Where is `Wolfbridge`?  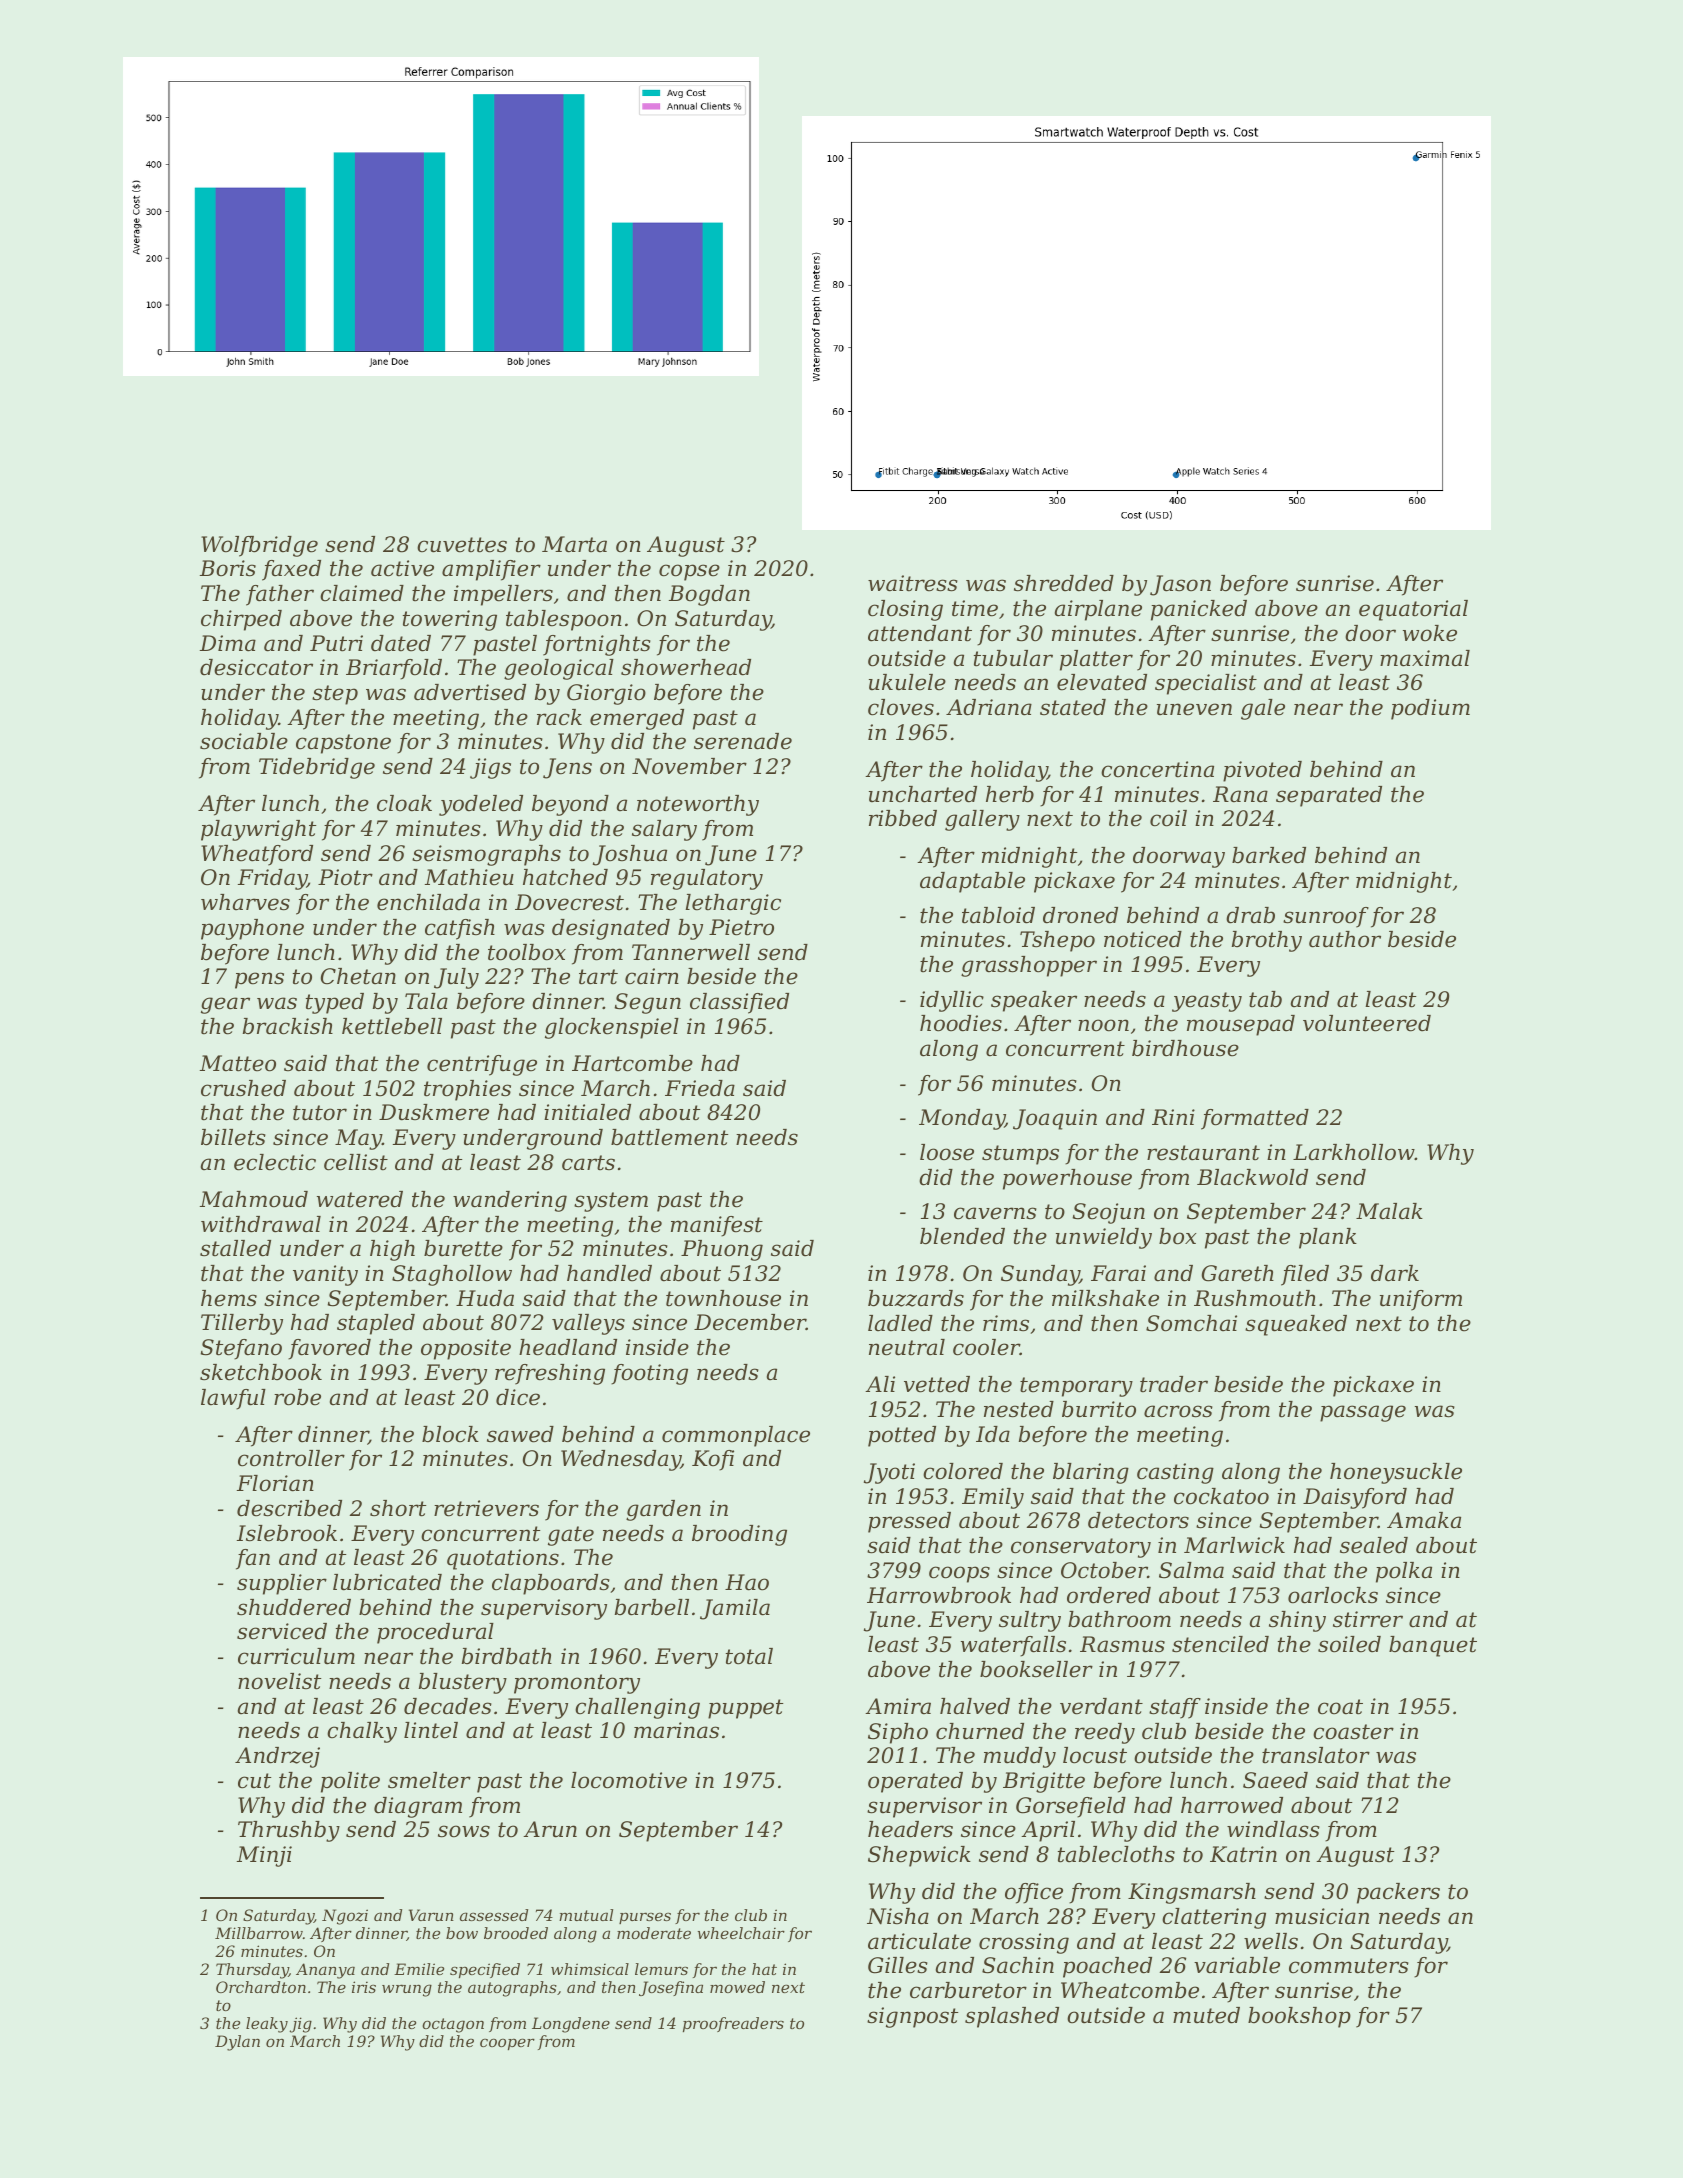 Wolfbridge is located at coordinates (259, 546).
